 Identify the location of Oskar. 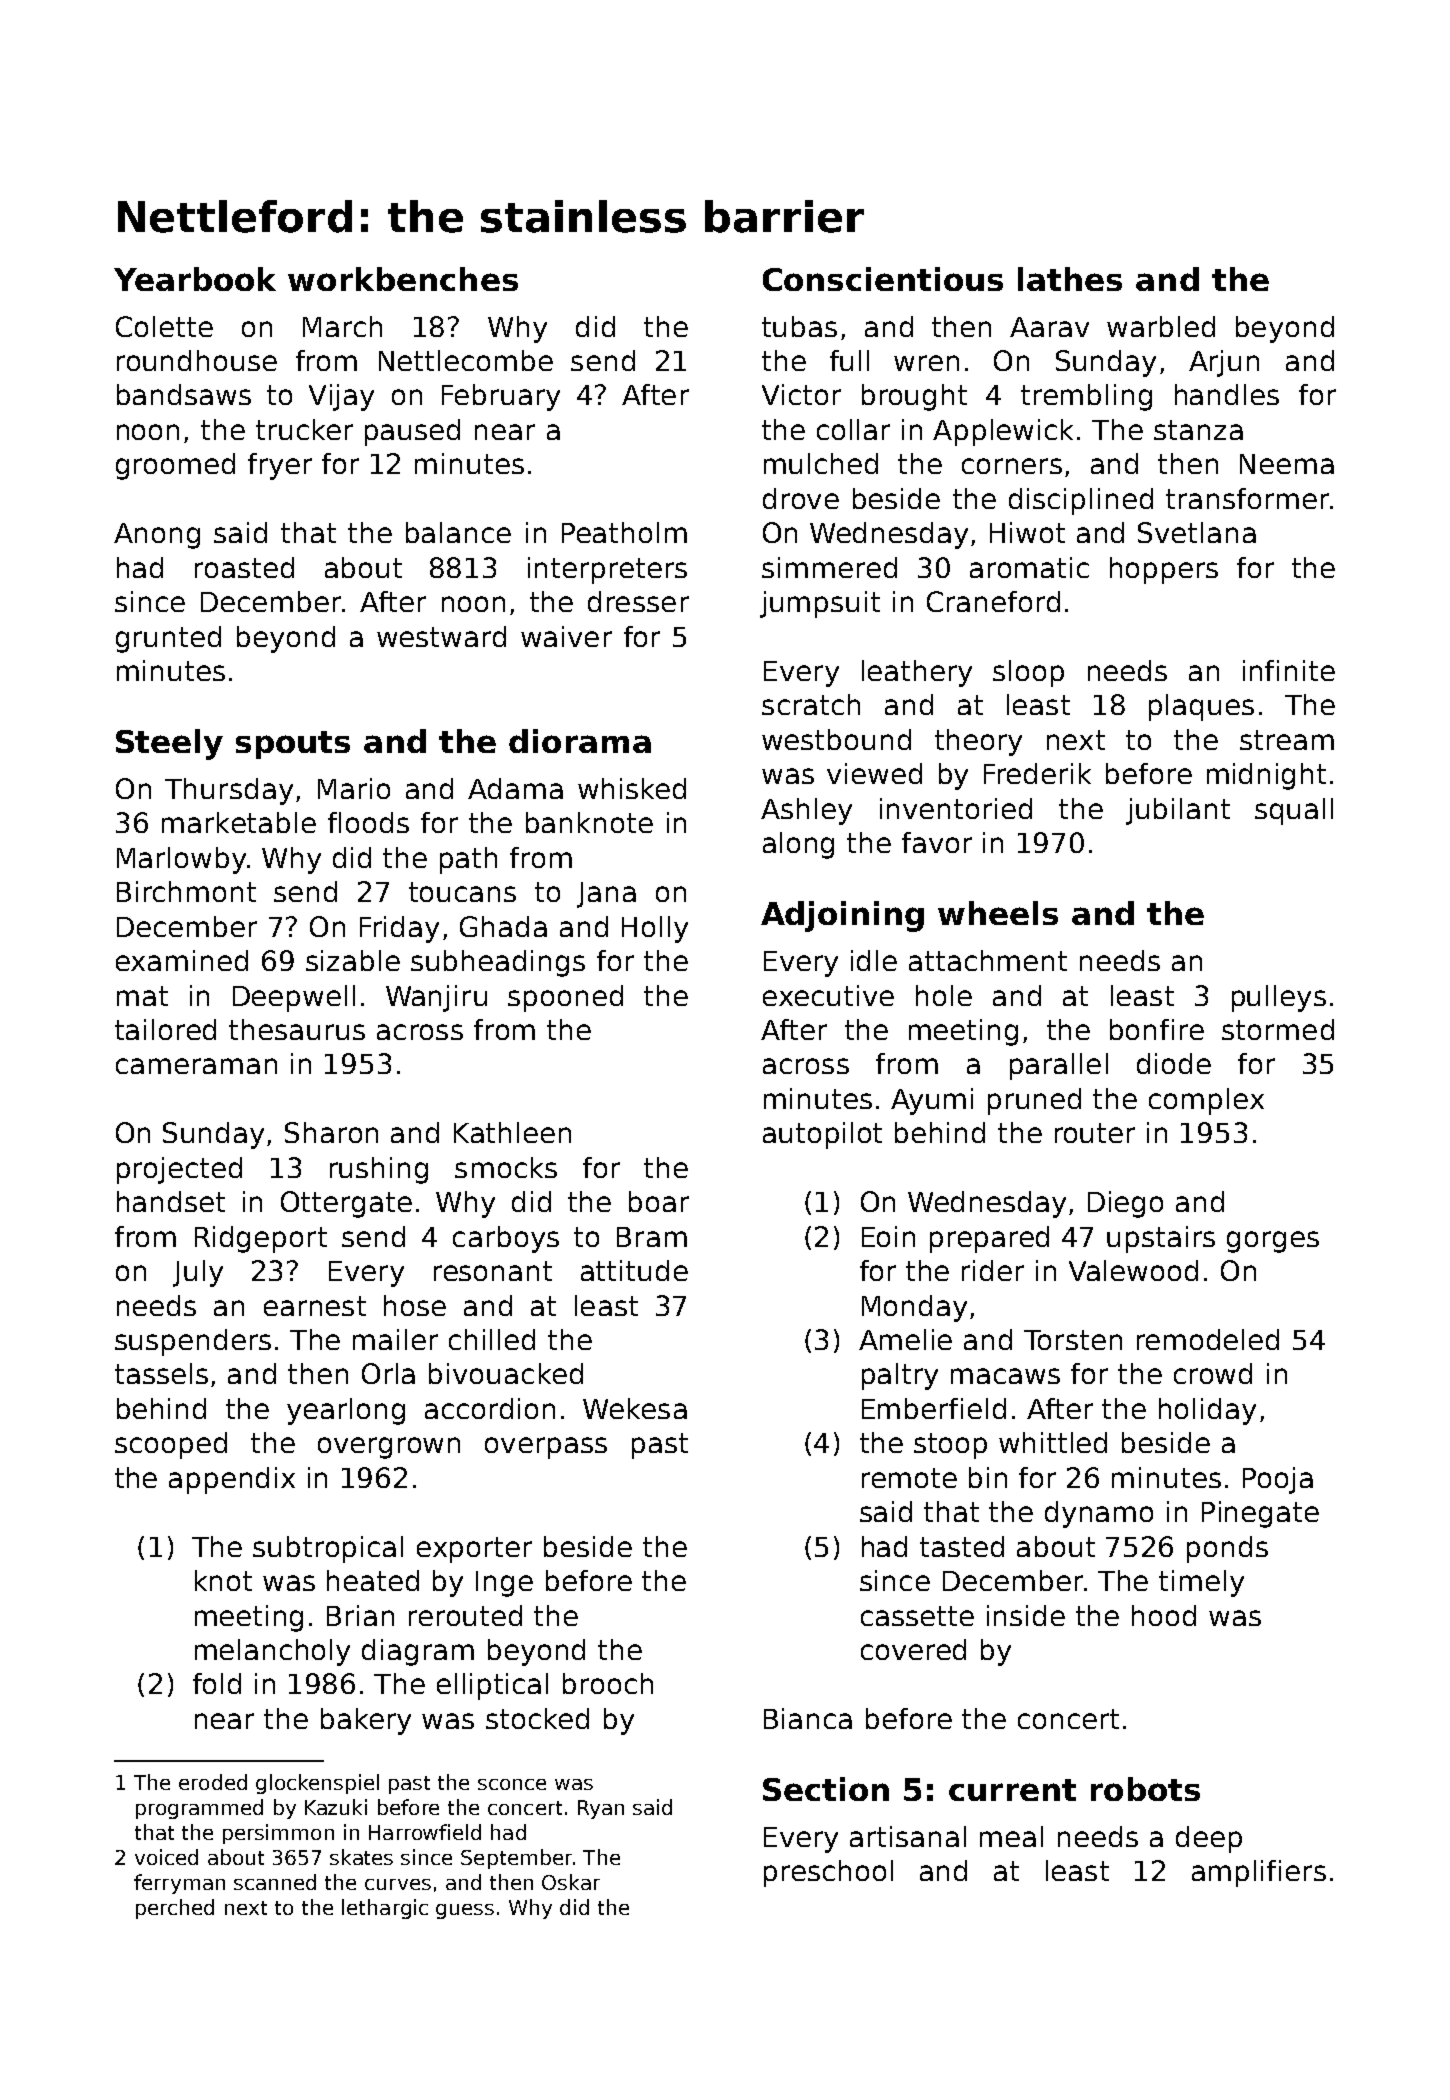
(571, 1882).
